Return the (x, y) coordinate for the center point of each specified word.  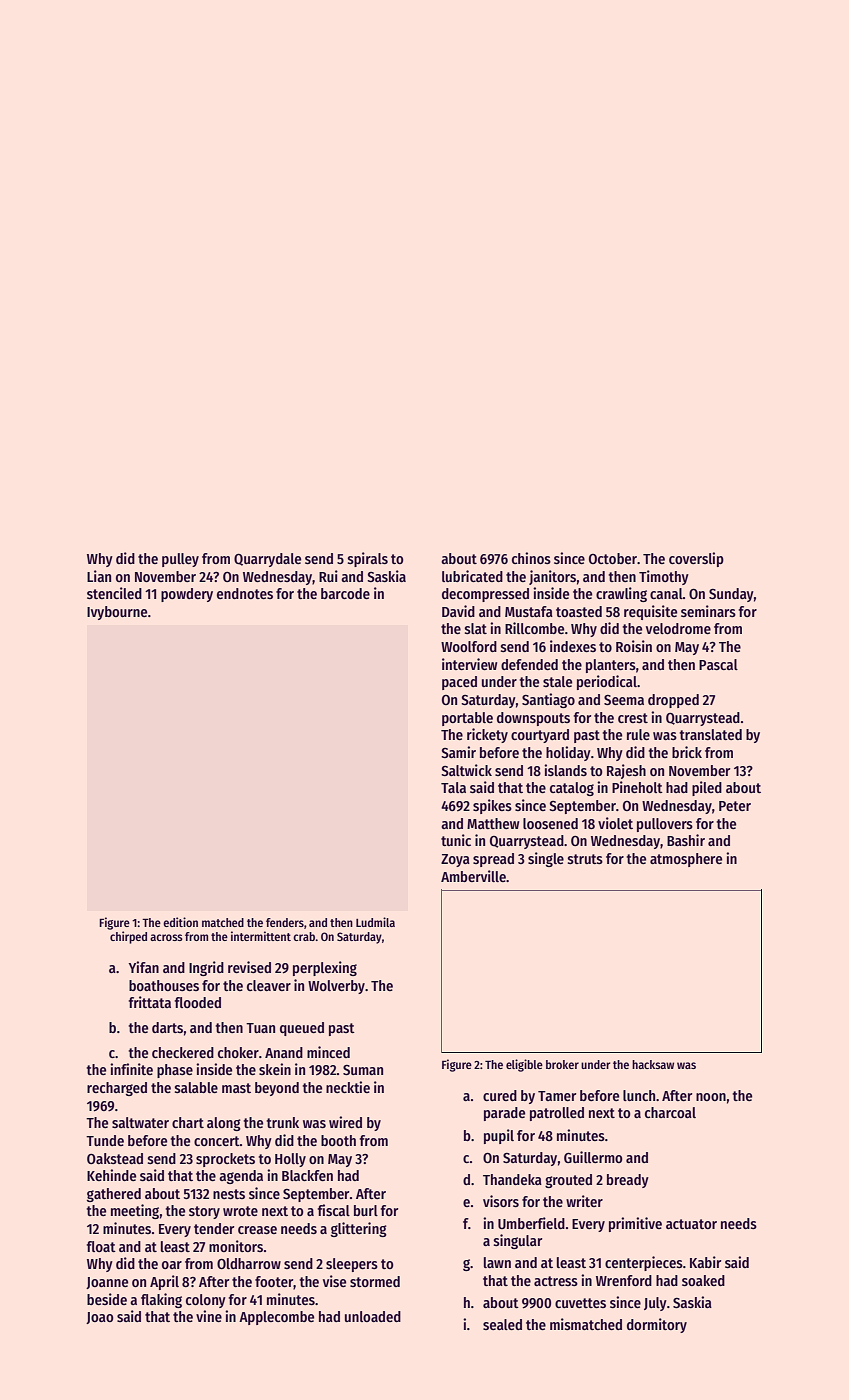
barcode (345, 593)
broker (562, 1064)
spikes (492, 806)
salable (196, 1087)
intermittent (261, 936)
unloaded (373, 1316)
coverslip (696, 559)
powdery (187, 595)
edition (180, 922)
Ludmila (375, 922)
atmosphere (686, 860)
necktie (348, 1087)
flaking (161, 1300)
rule (638, 734)
